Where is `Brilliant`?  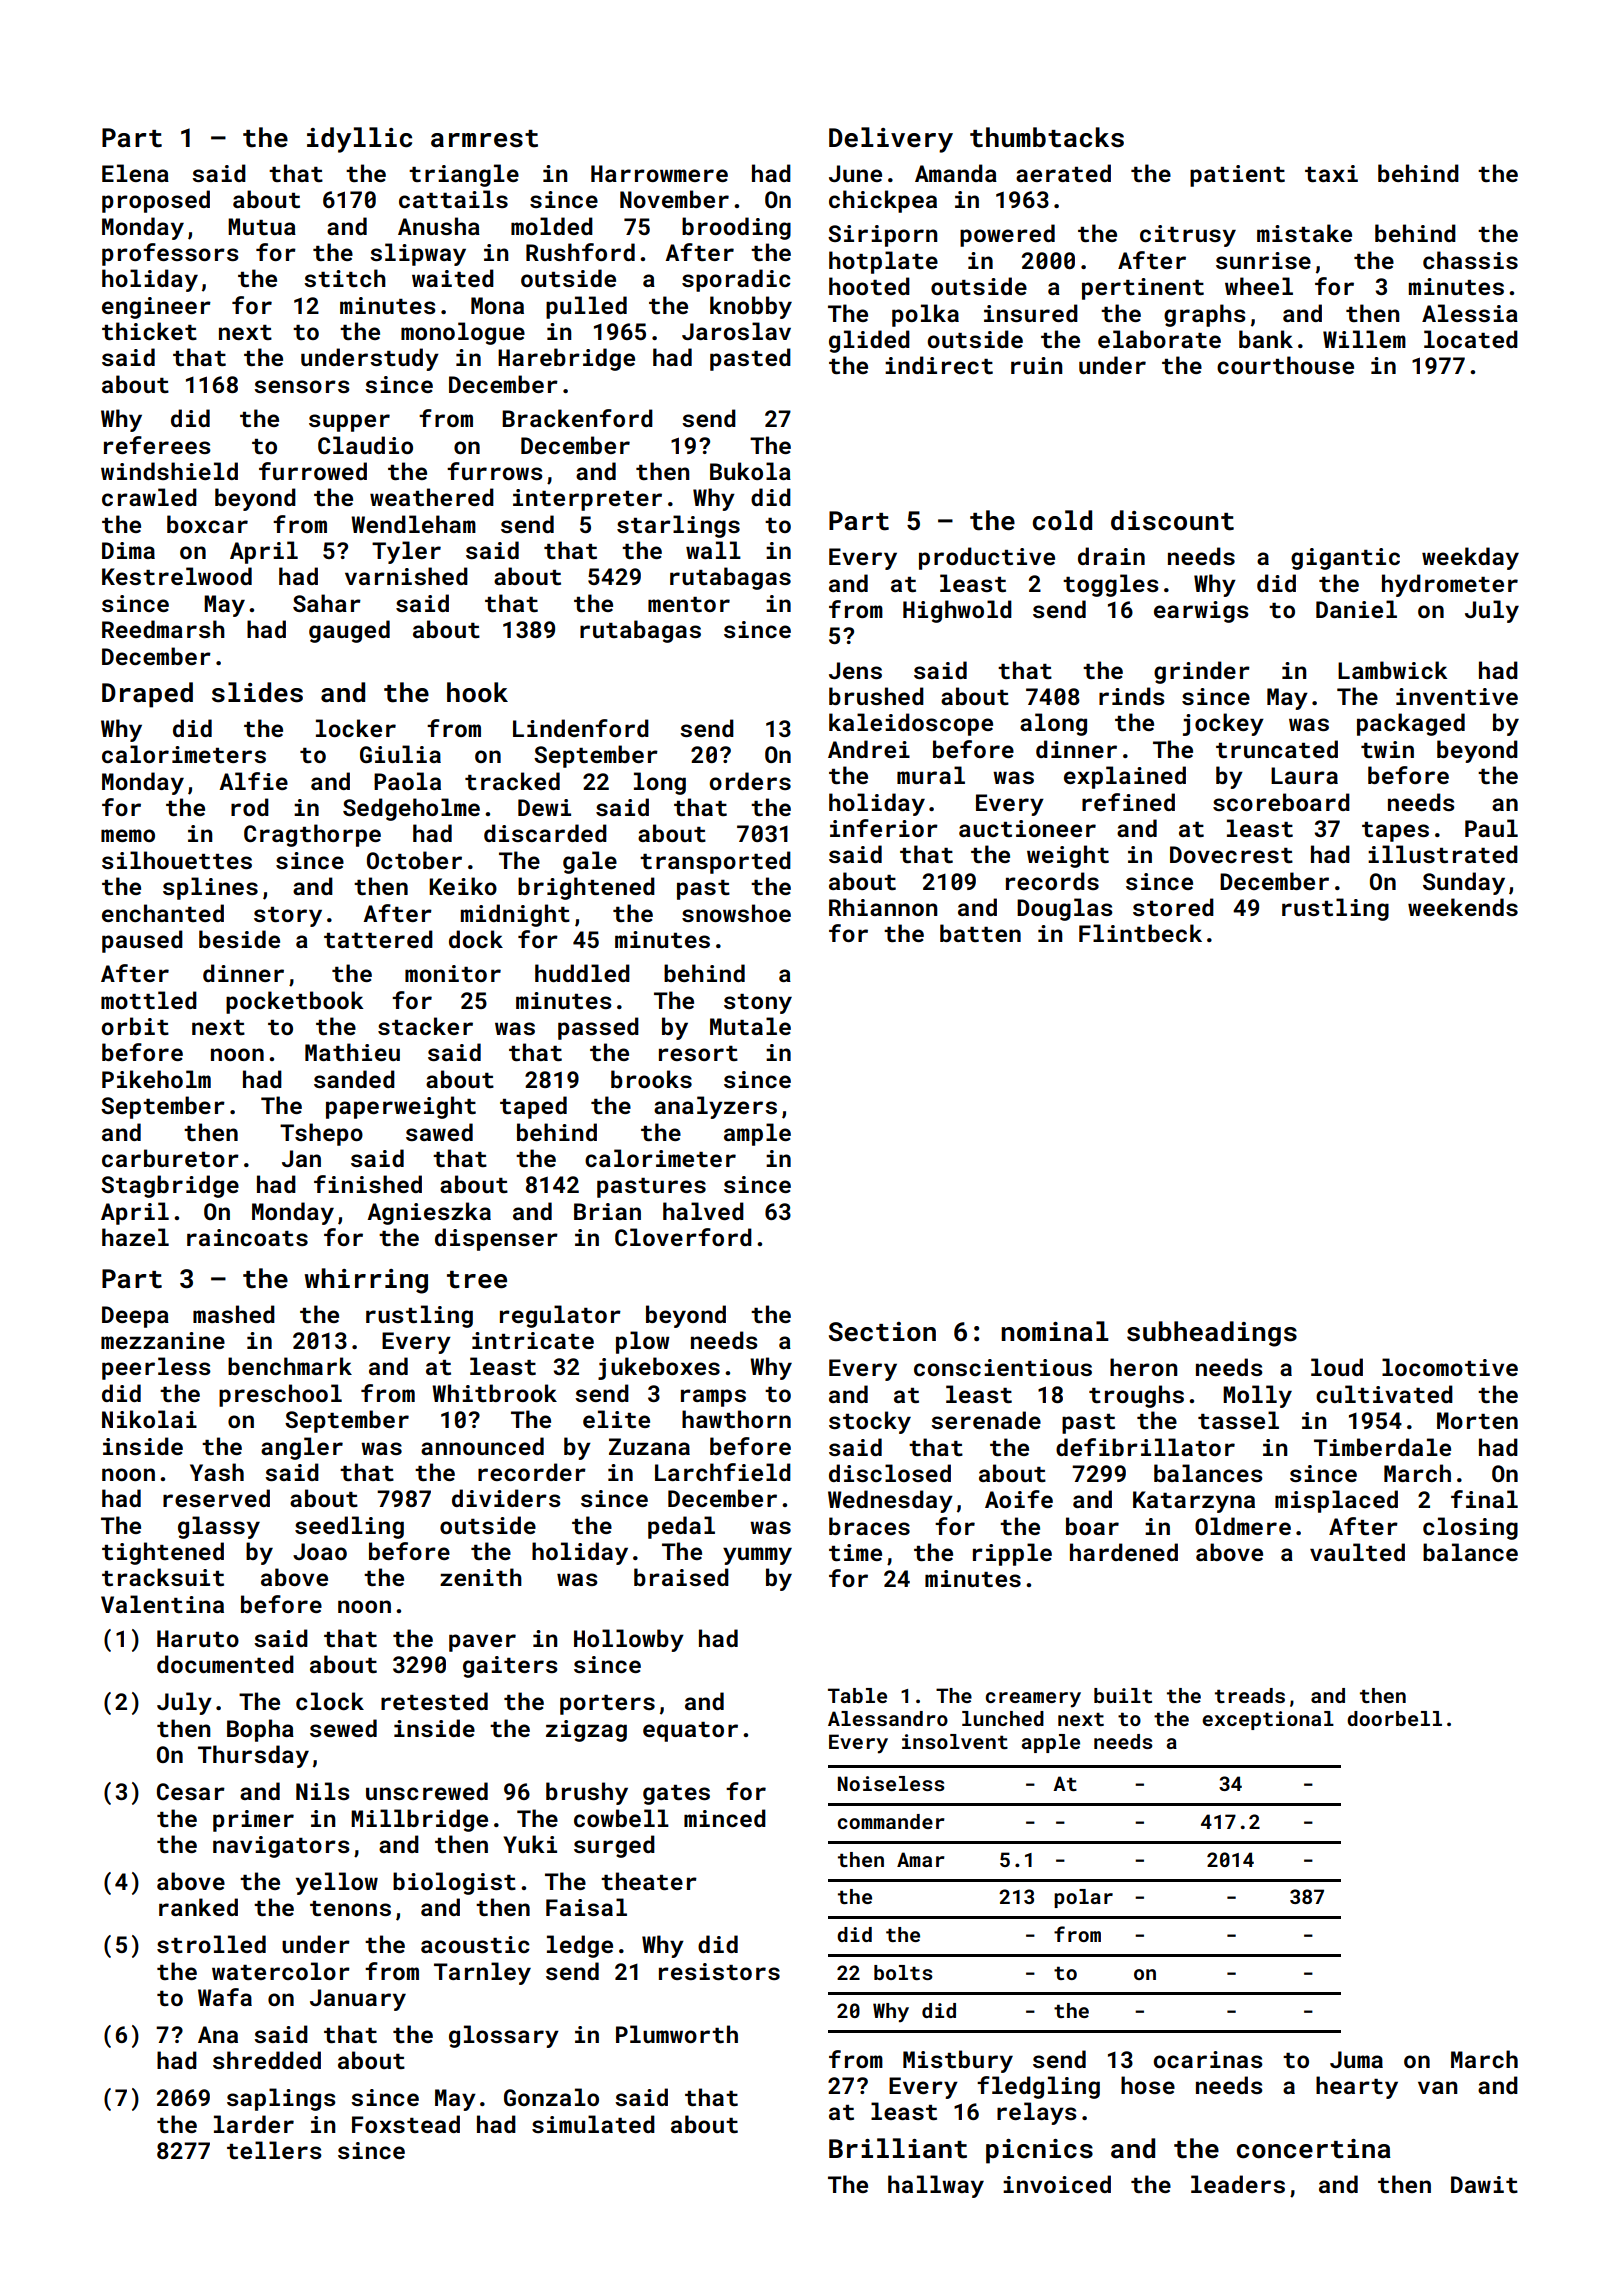 Brilliant is located at coordinates (898, 2148).
